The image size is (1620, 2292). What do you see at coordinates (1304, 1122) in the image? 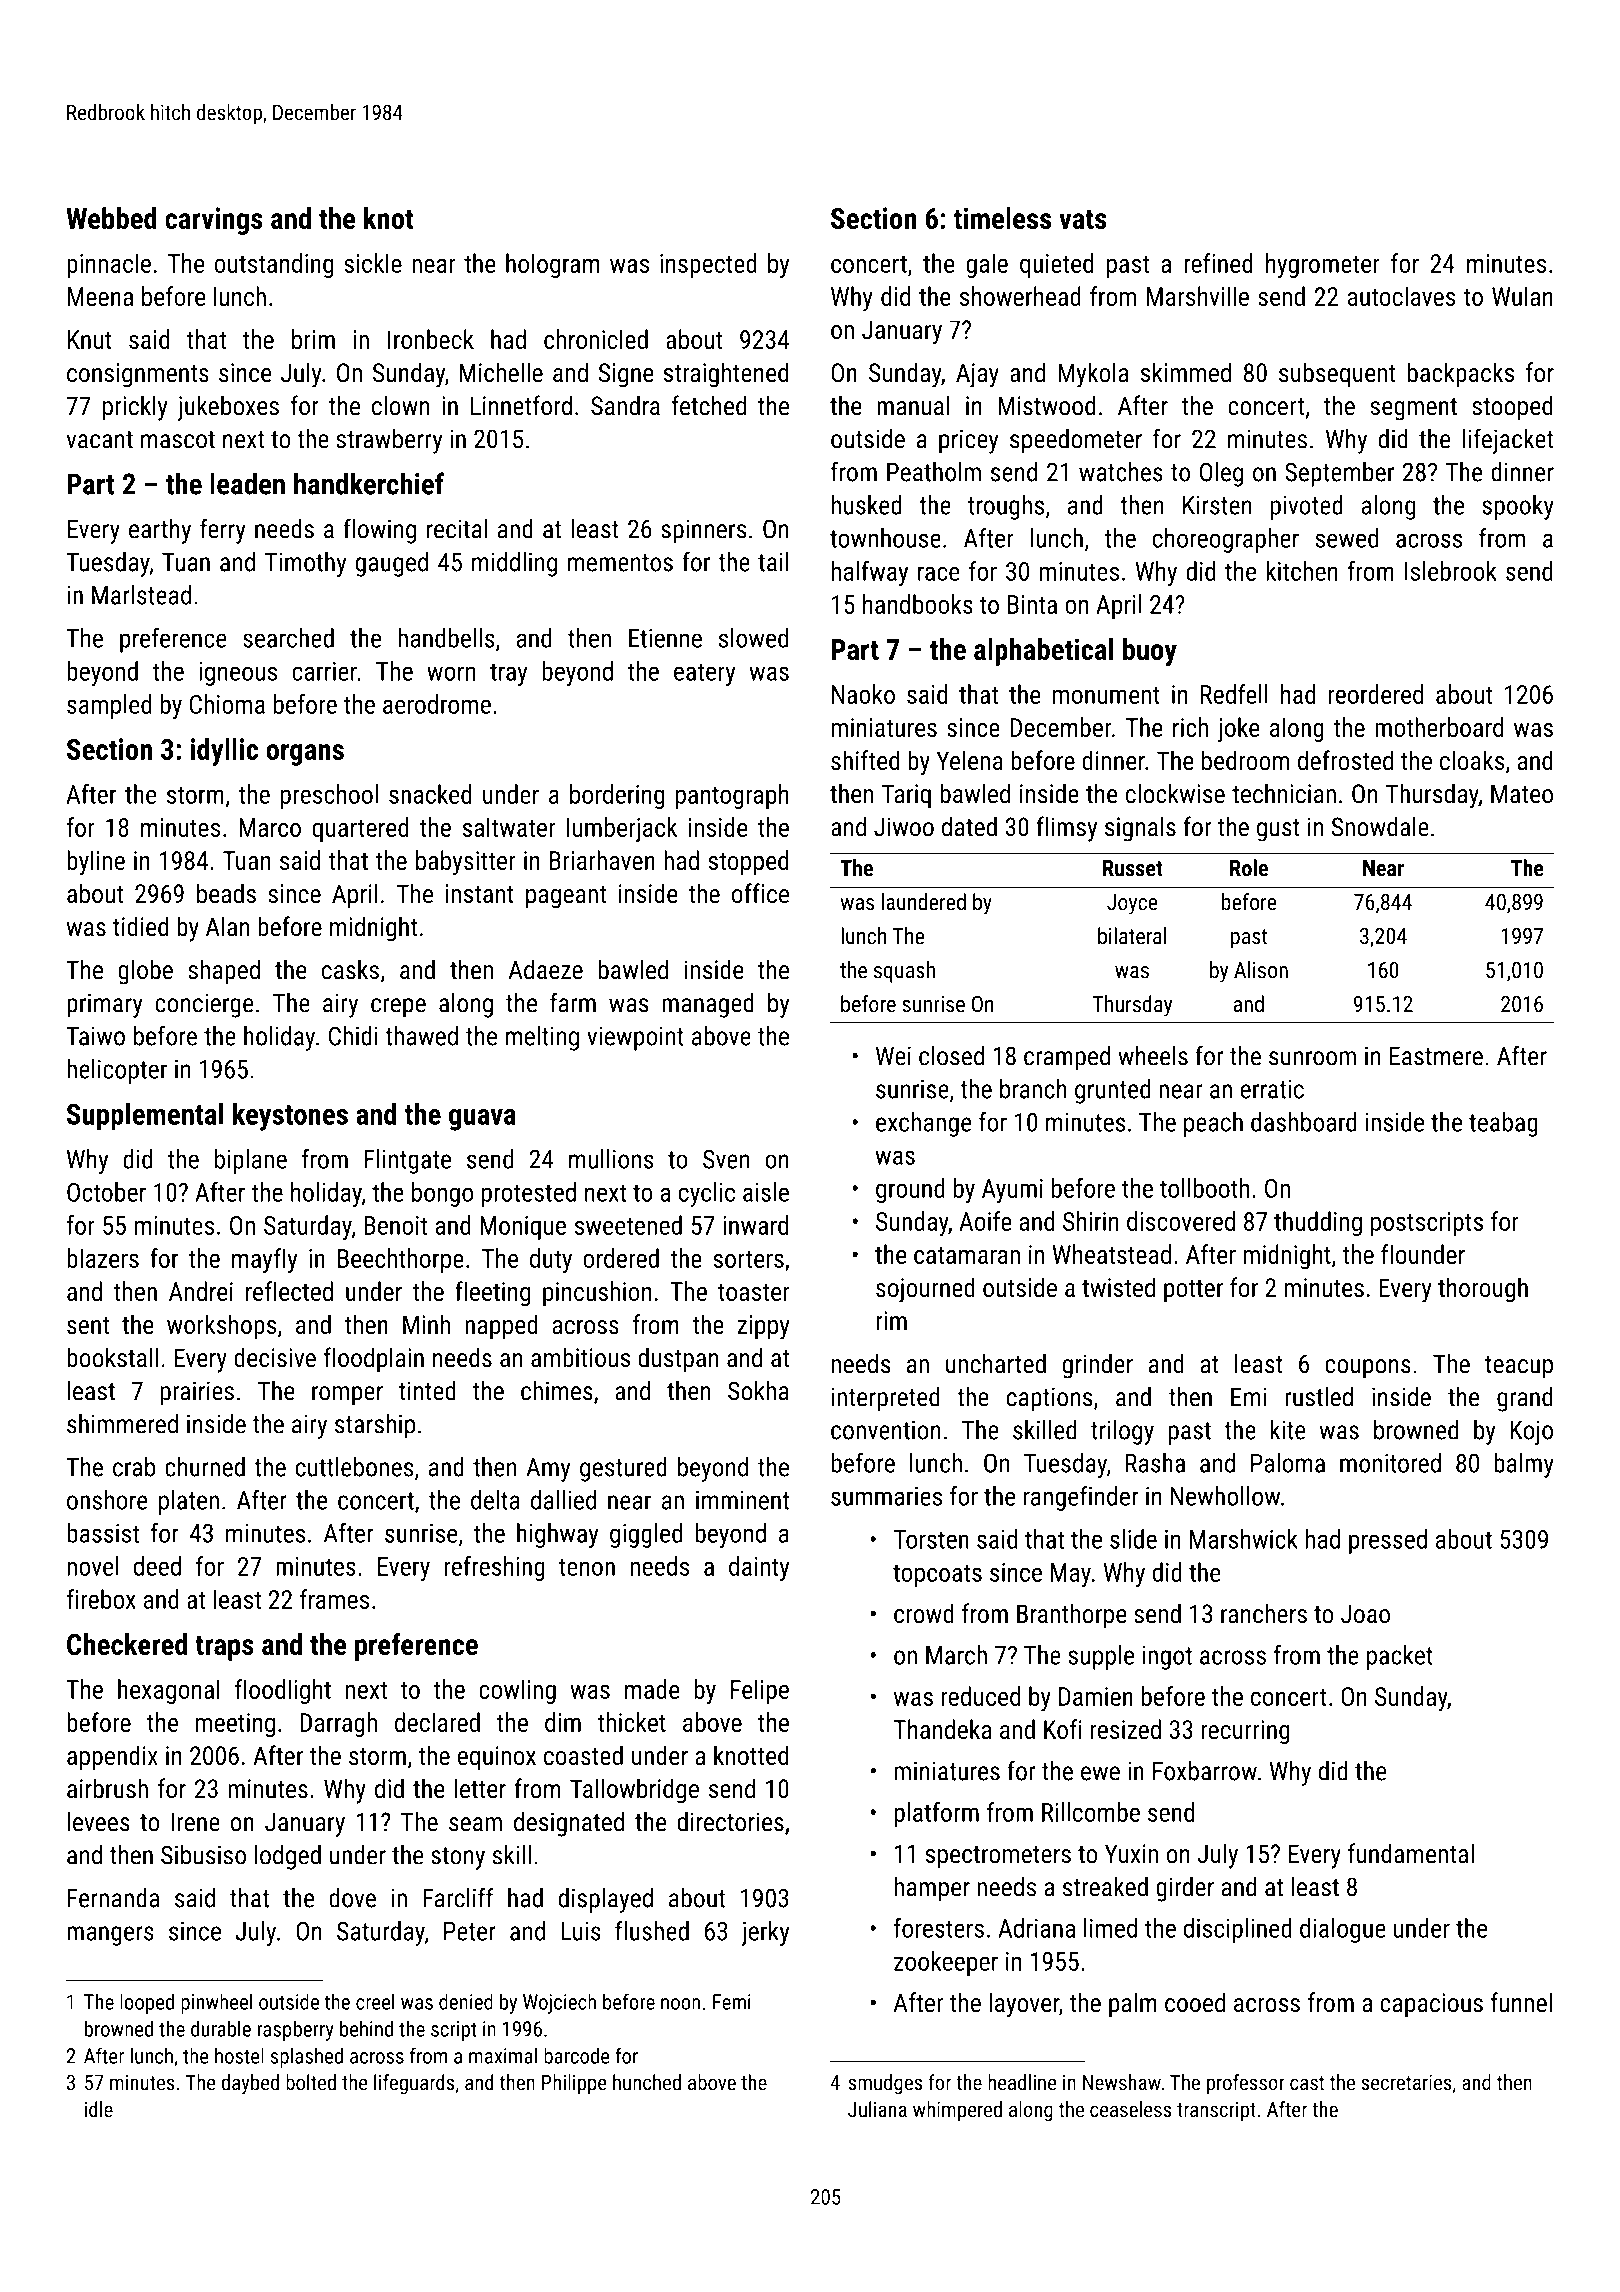
I see `dashboard` at bounding box center [1304, 1122].
